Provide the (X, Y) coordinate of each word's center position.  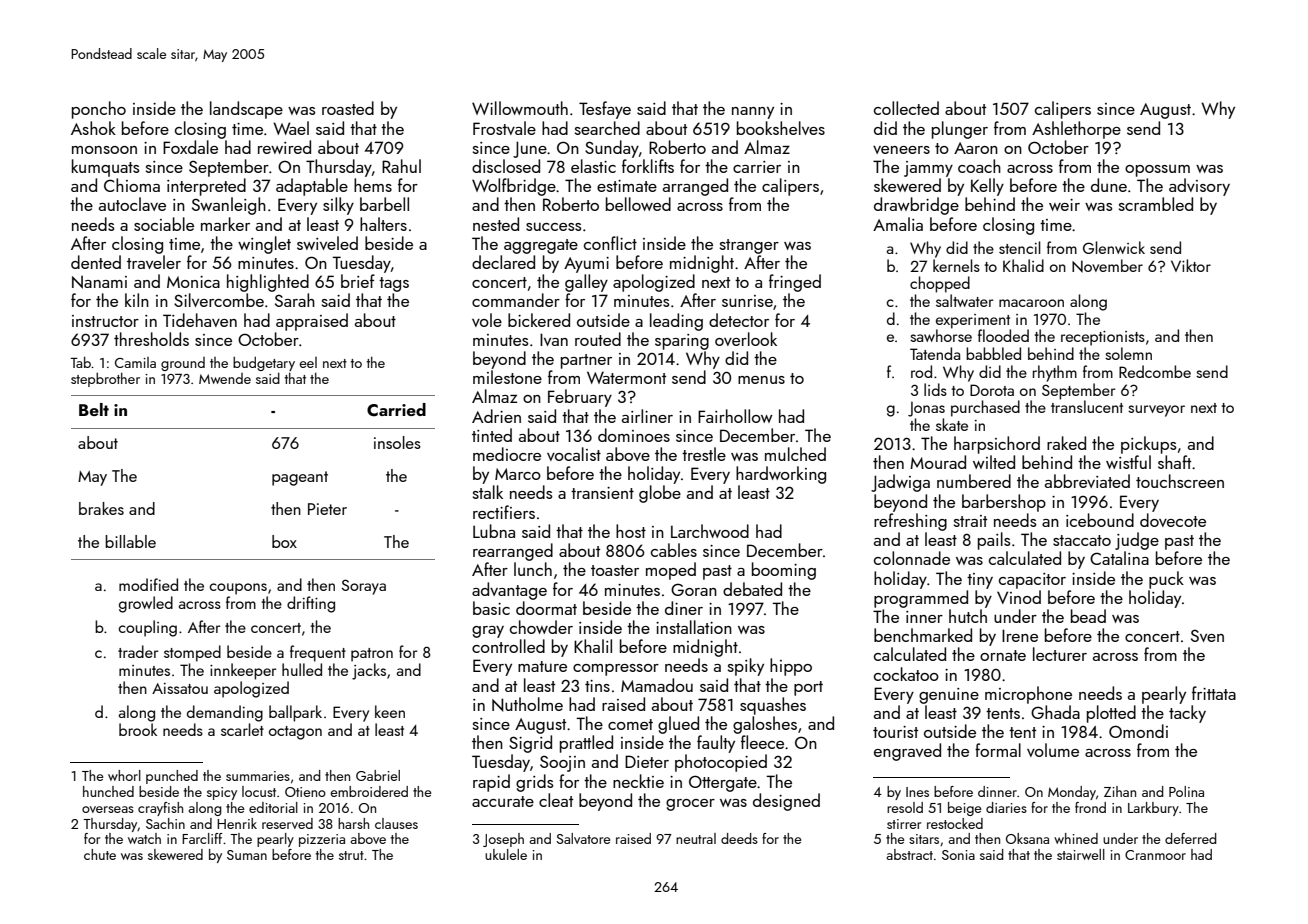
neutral (696, 838)
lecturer (1060, 654)
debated (752, 589)
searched (607, 128)
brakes (101, 508)
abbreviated (1087, 481)
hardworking (781, 475)
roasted (348, 108)
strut (351, 855)
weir (1064, 205)
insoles (397, 442)
